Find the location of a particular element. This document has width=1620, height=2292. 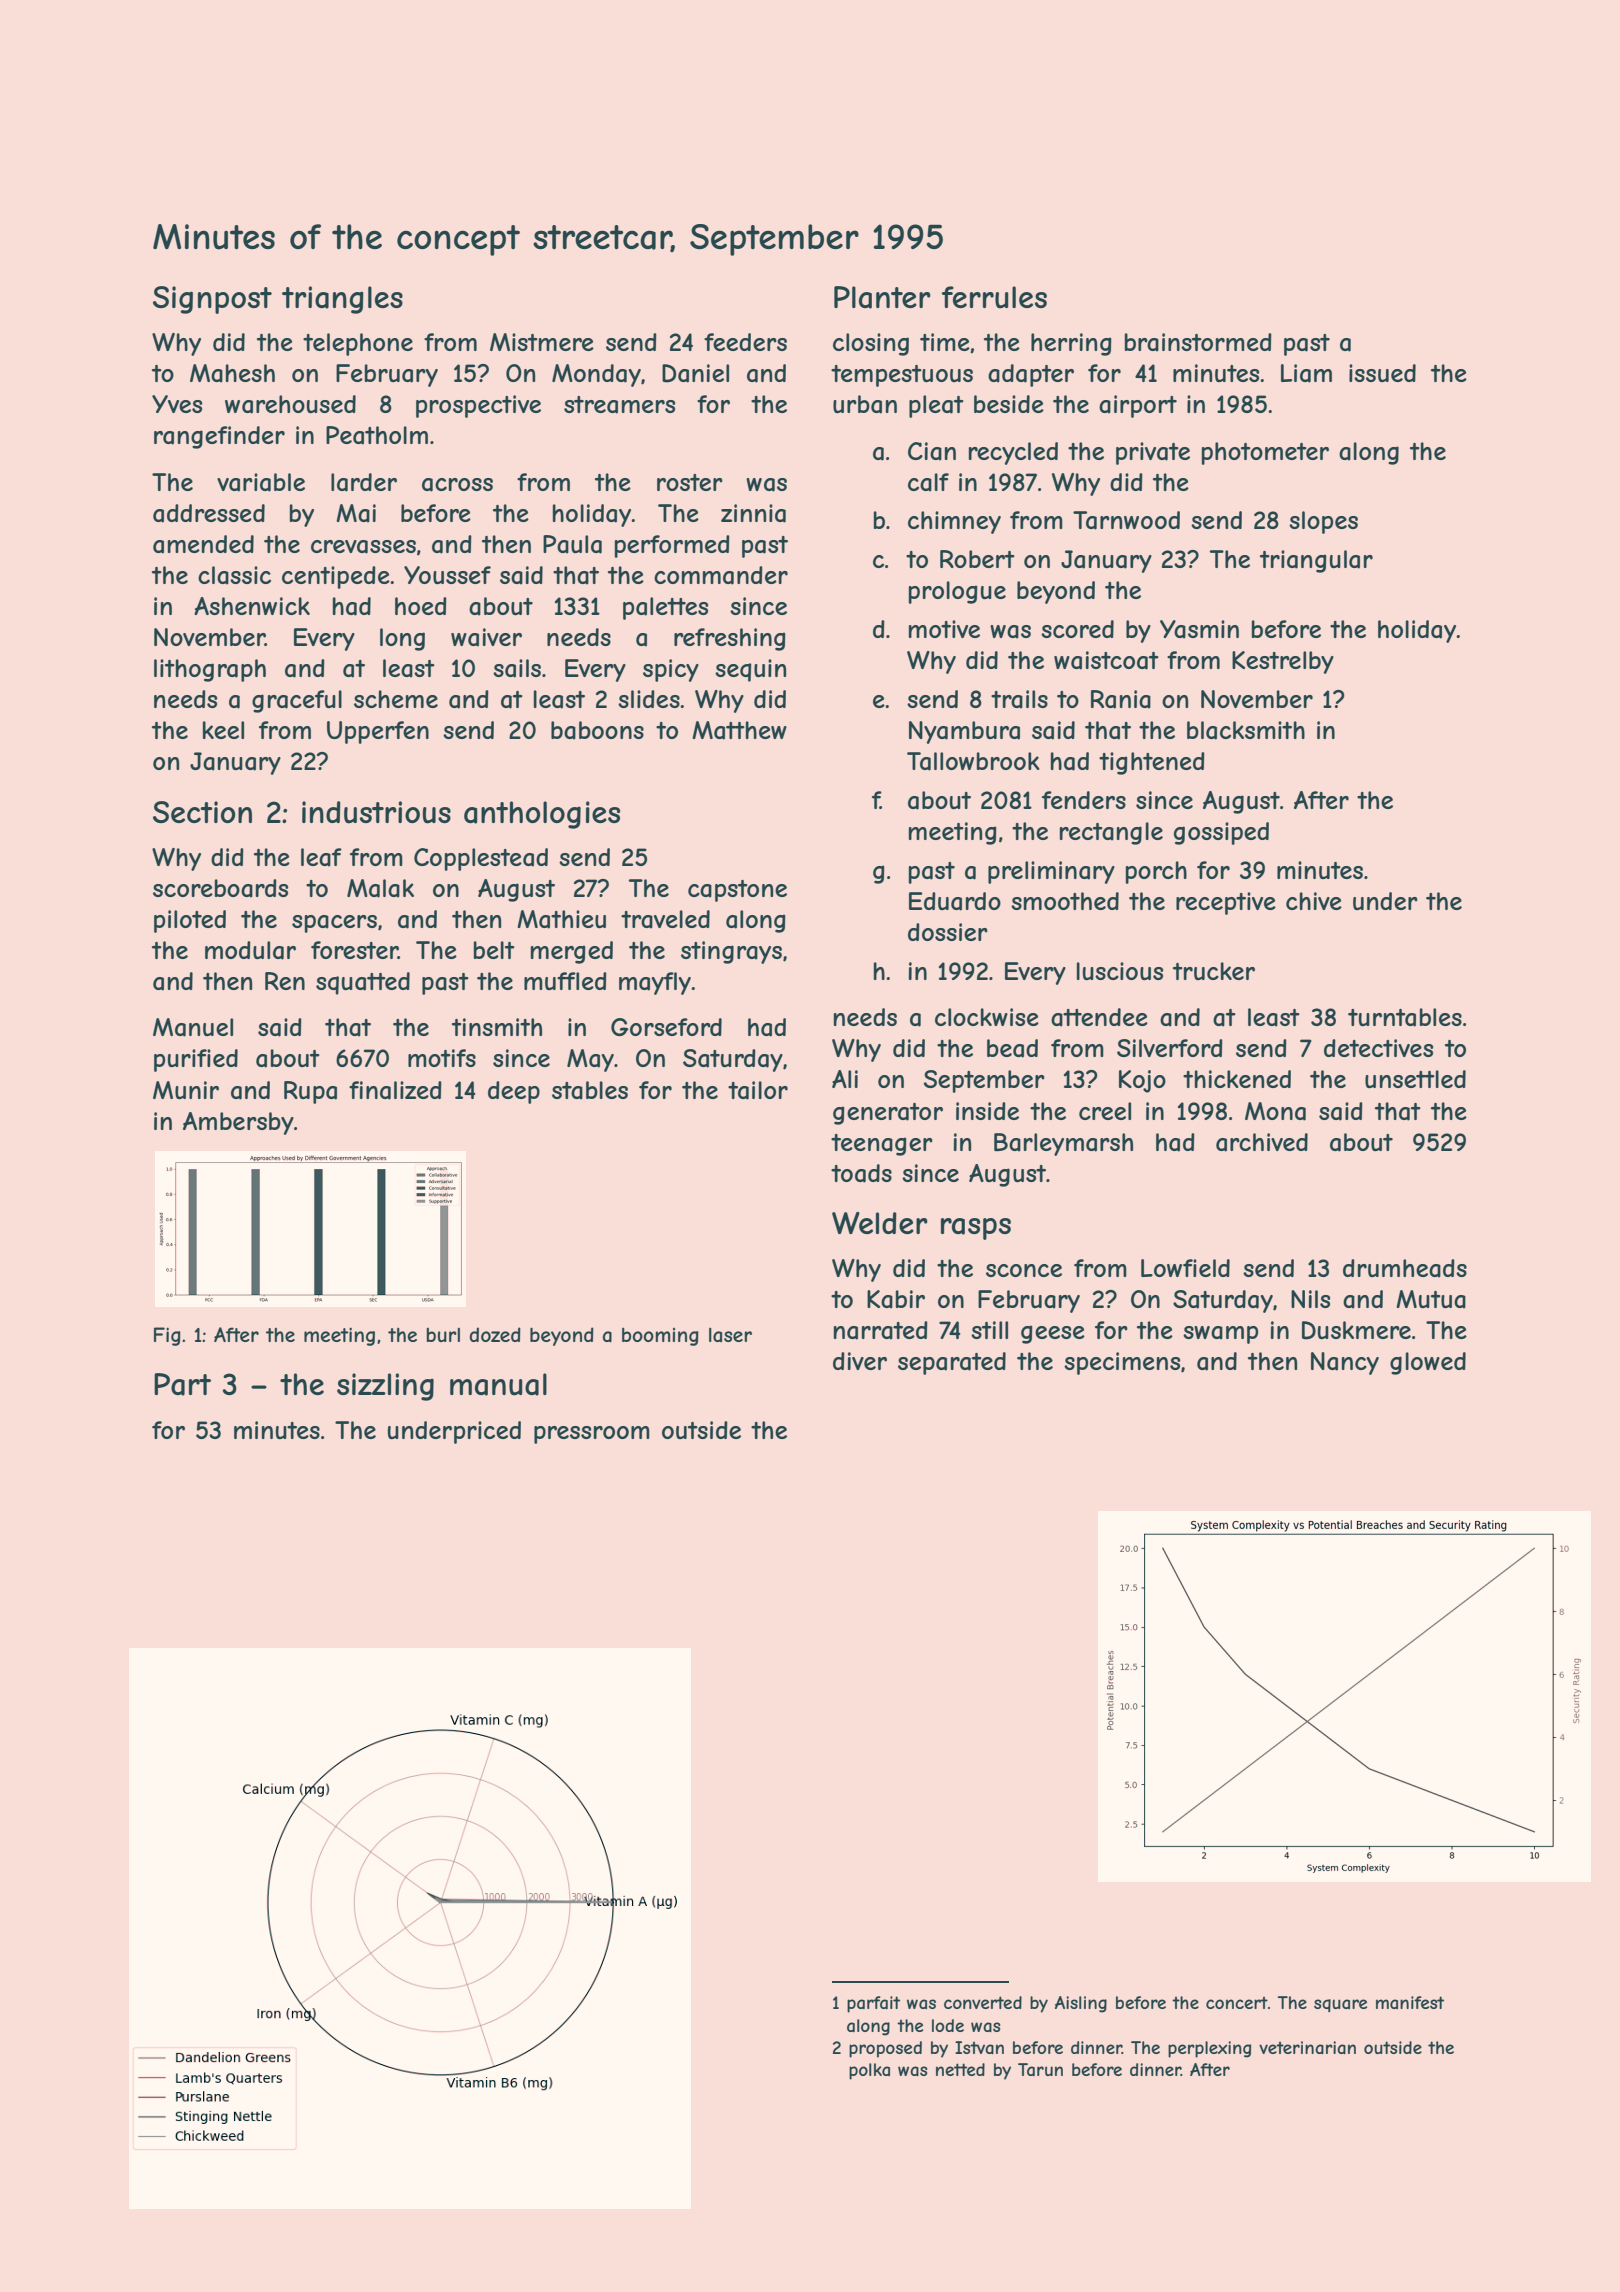

blacksmith is located at coordinates (1246, 730).
